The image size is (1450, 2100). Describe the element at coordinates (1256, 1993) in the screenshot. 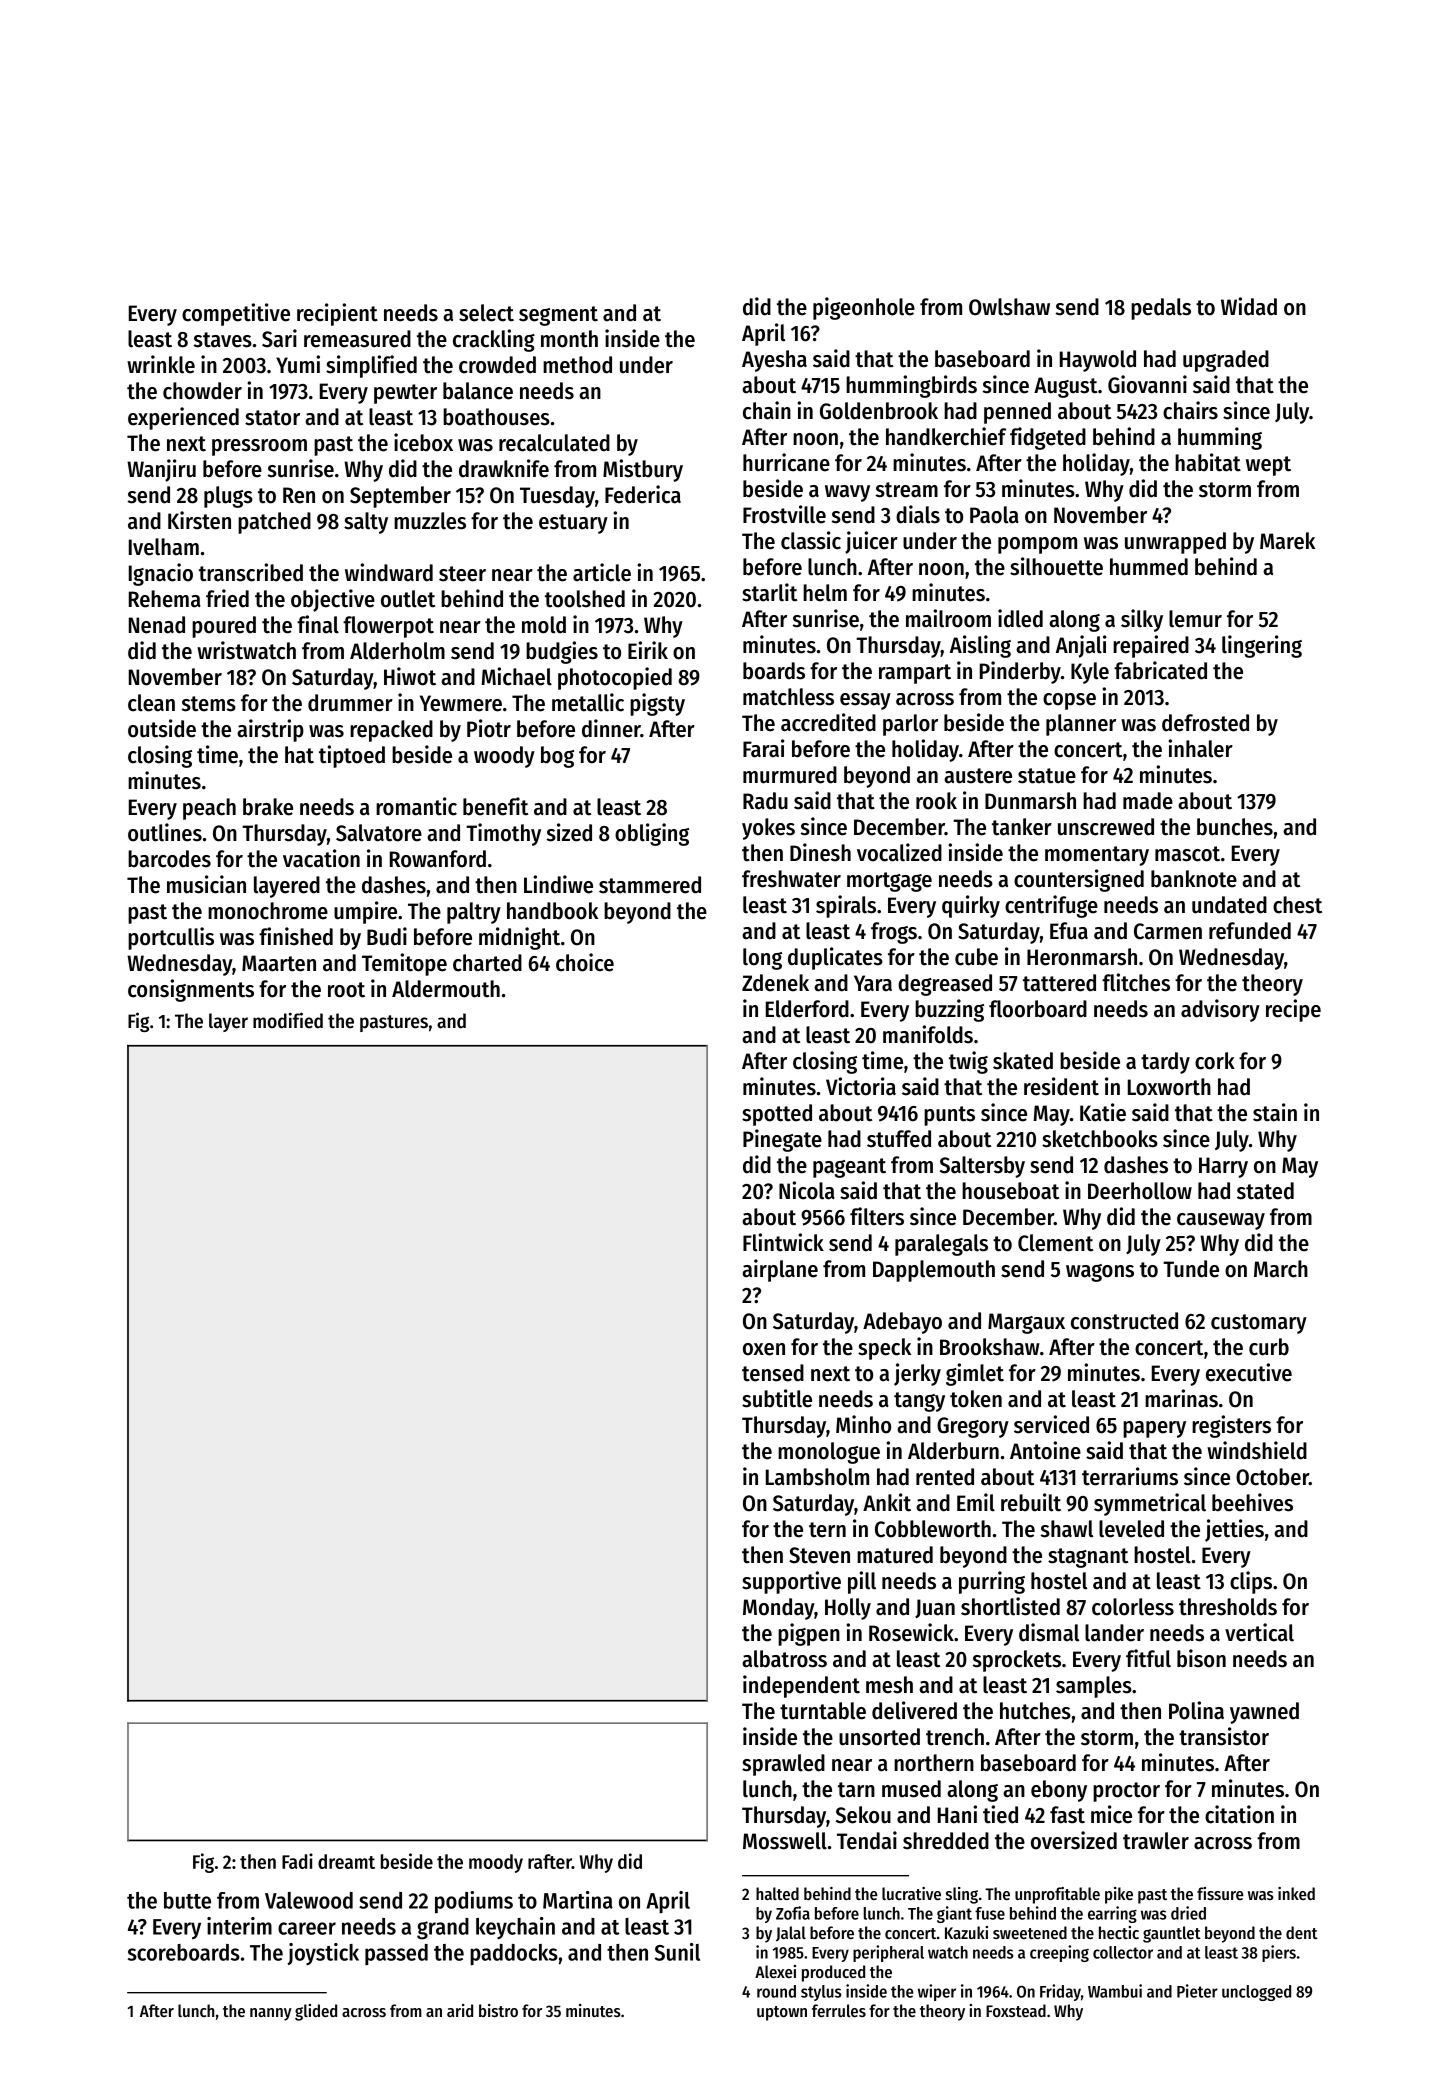

I see `unclogged` at that location.
